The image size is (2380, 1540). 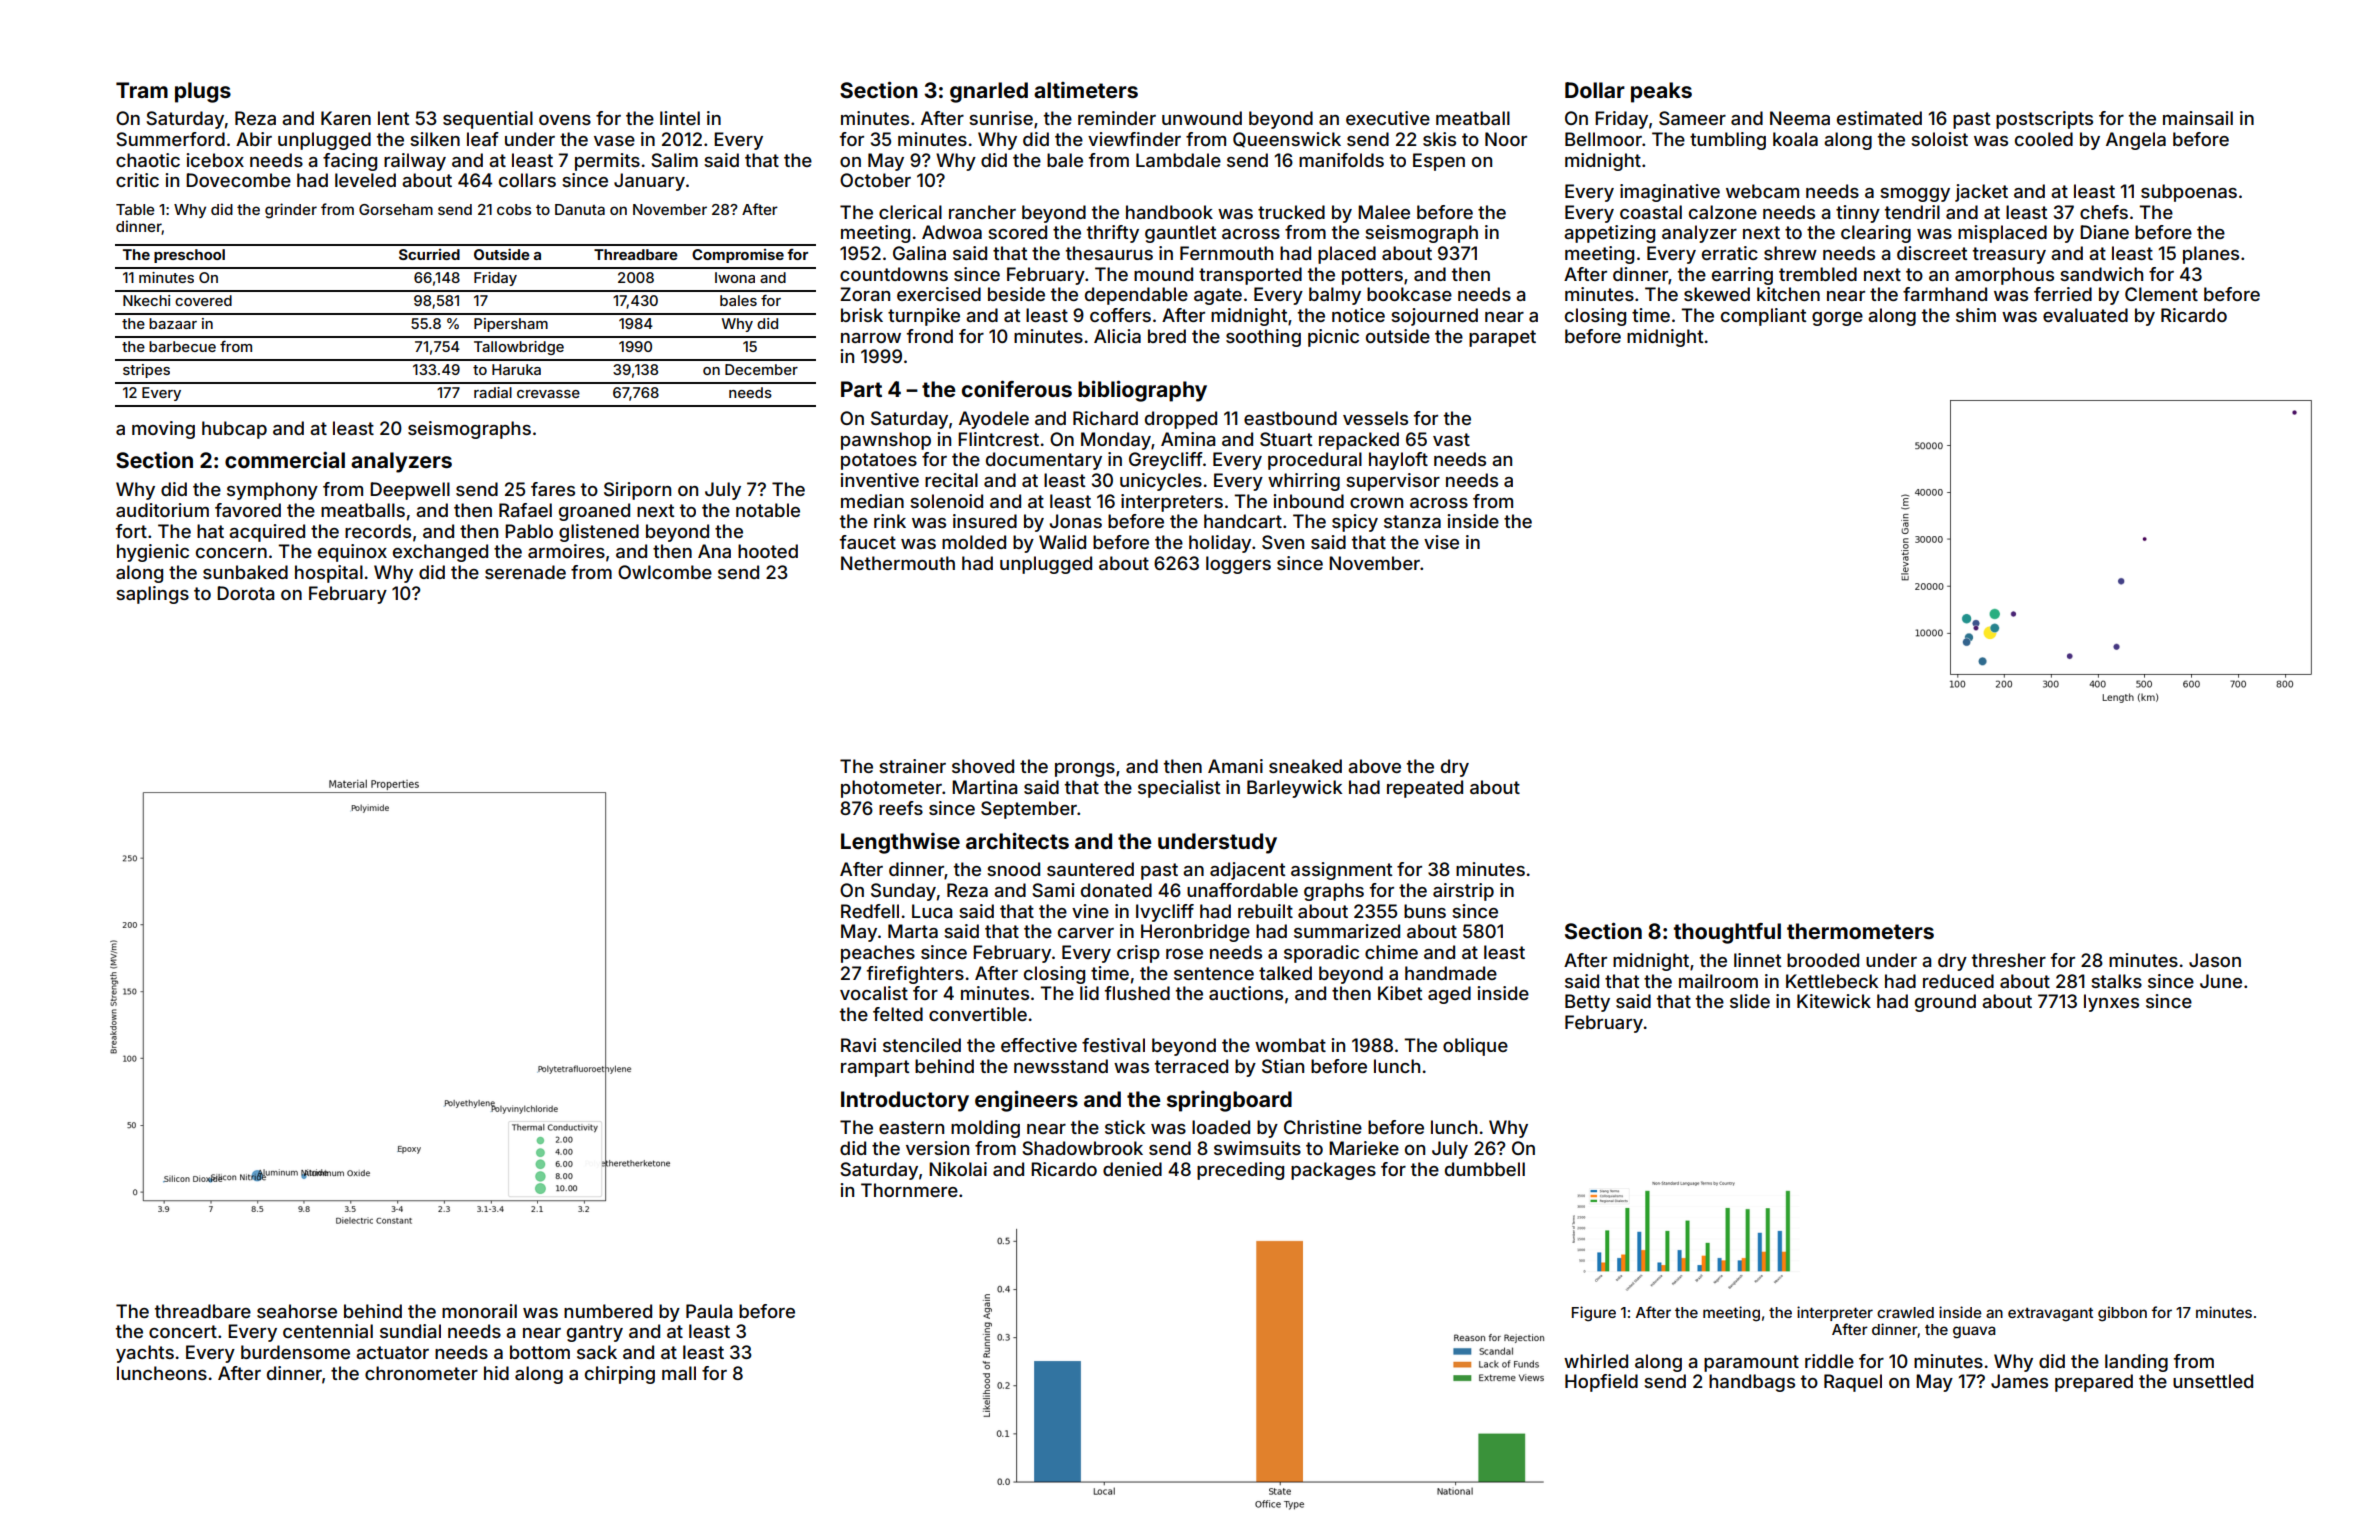 What do you see at coordinates (1082, 1148) in the screenshot?
I see `Shadowbrook` at bounding box center [1082, 1148].
